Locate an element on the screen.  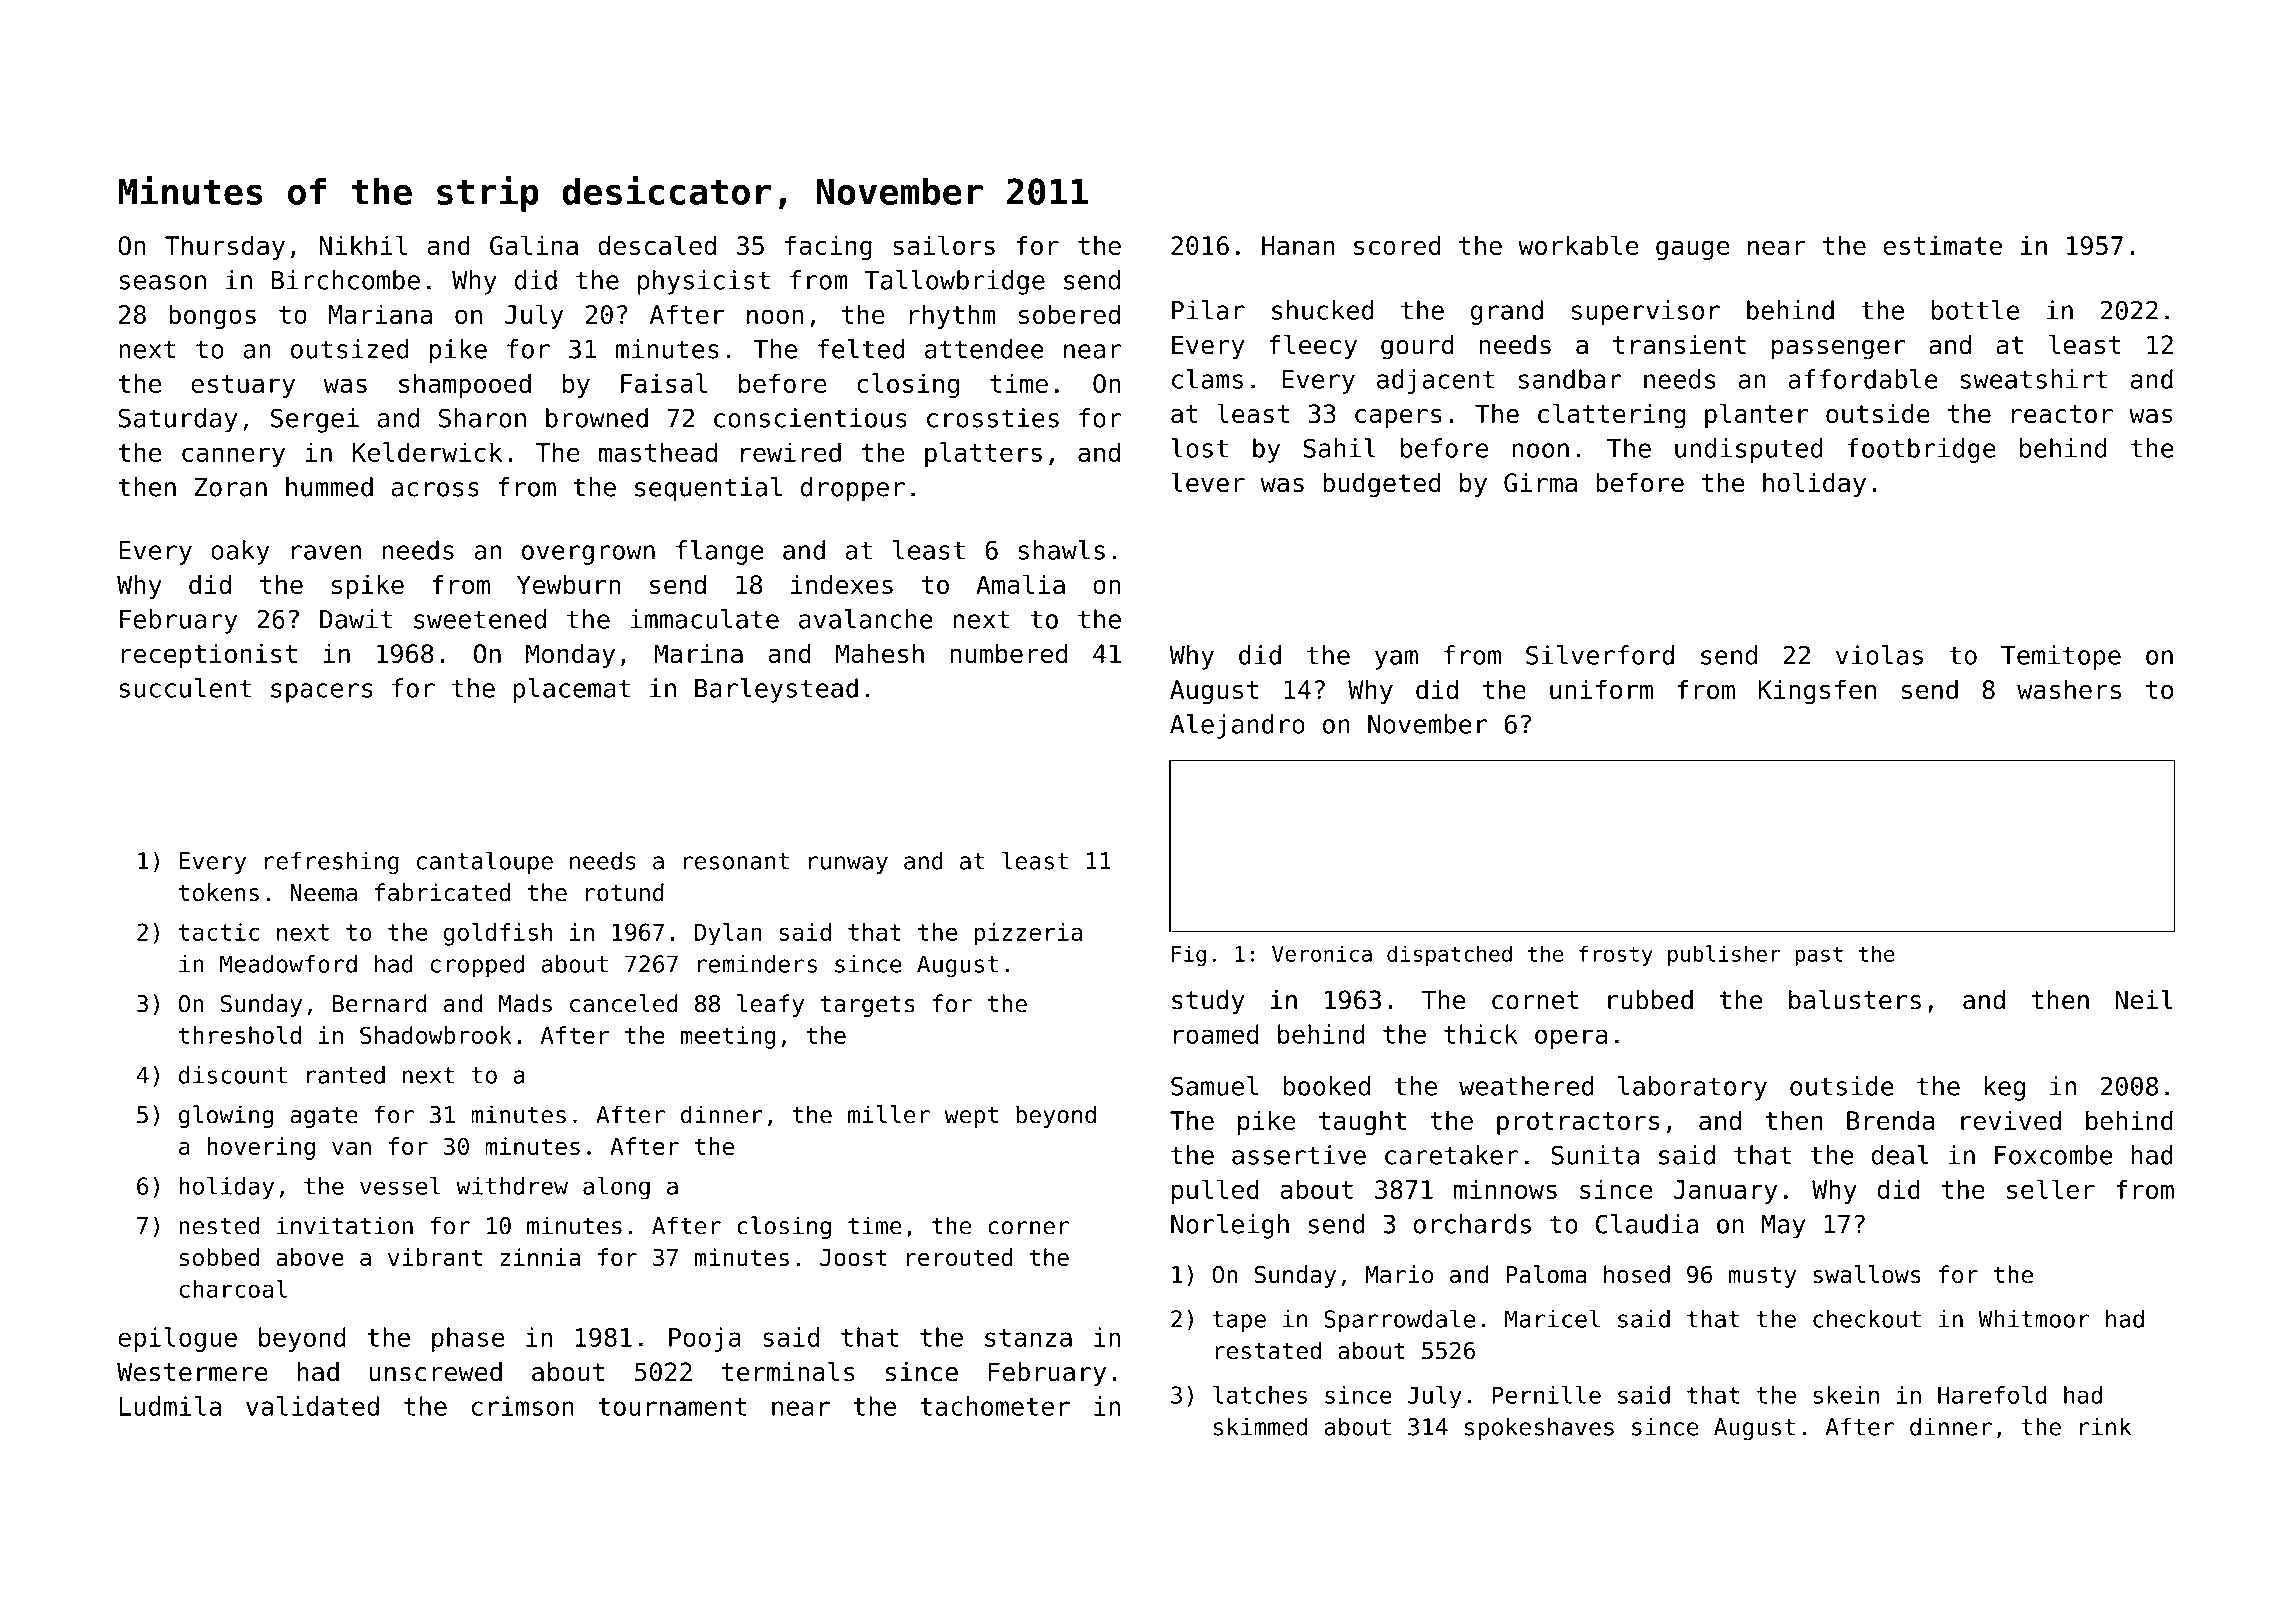
Thursday is located at coordinates (225, 247).
